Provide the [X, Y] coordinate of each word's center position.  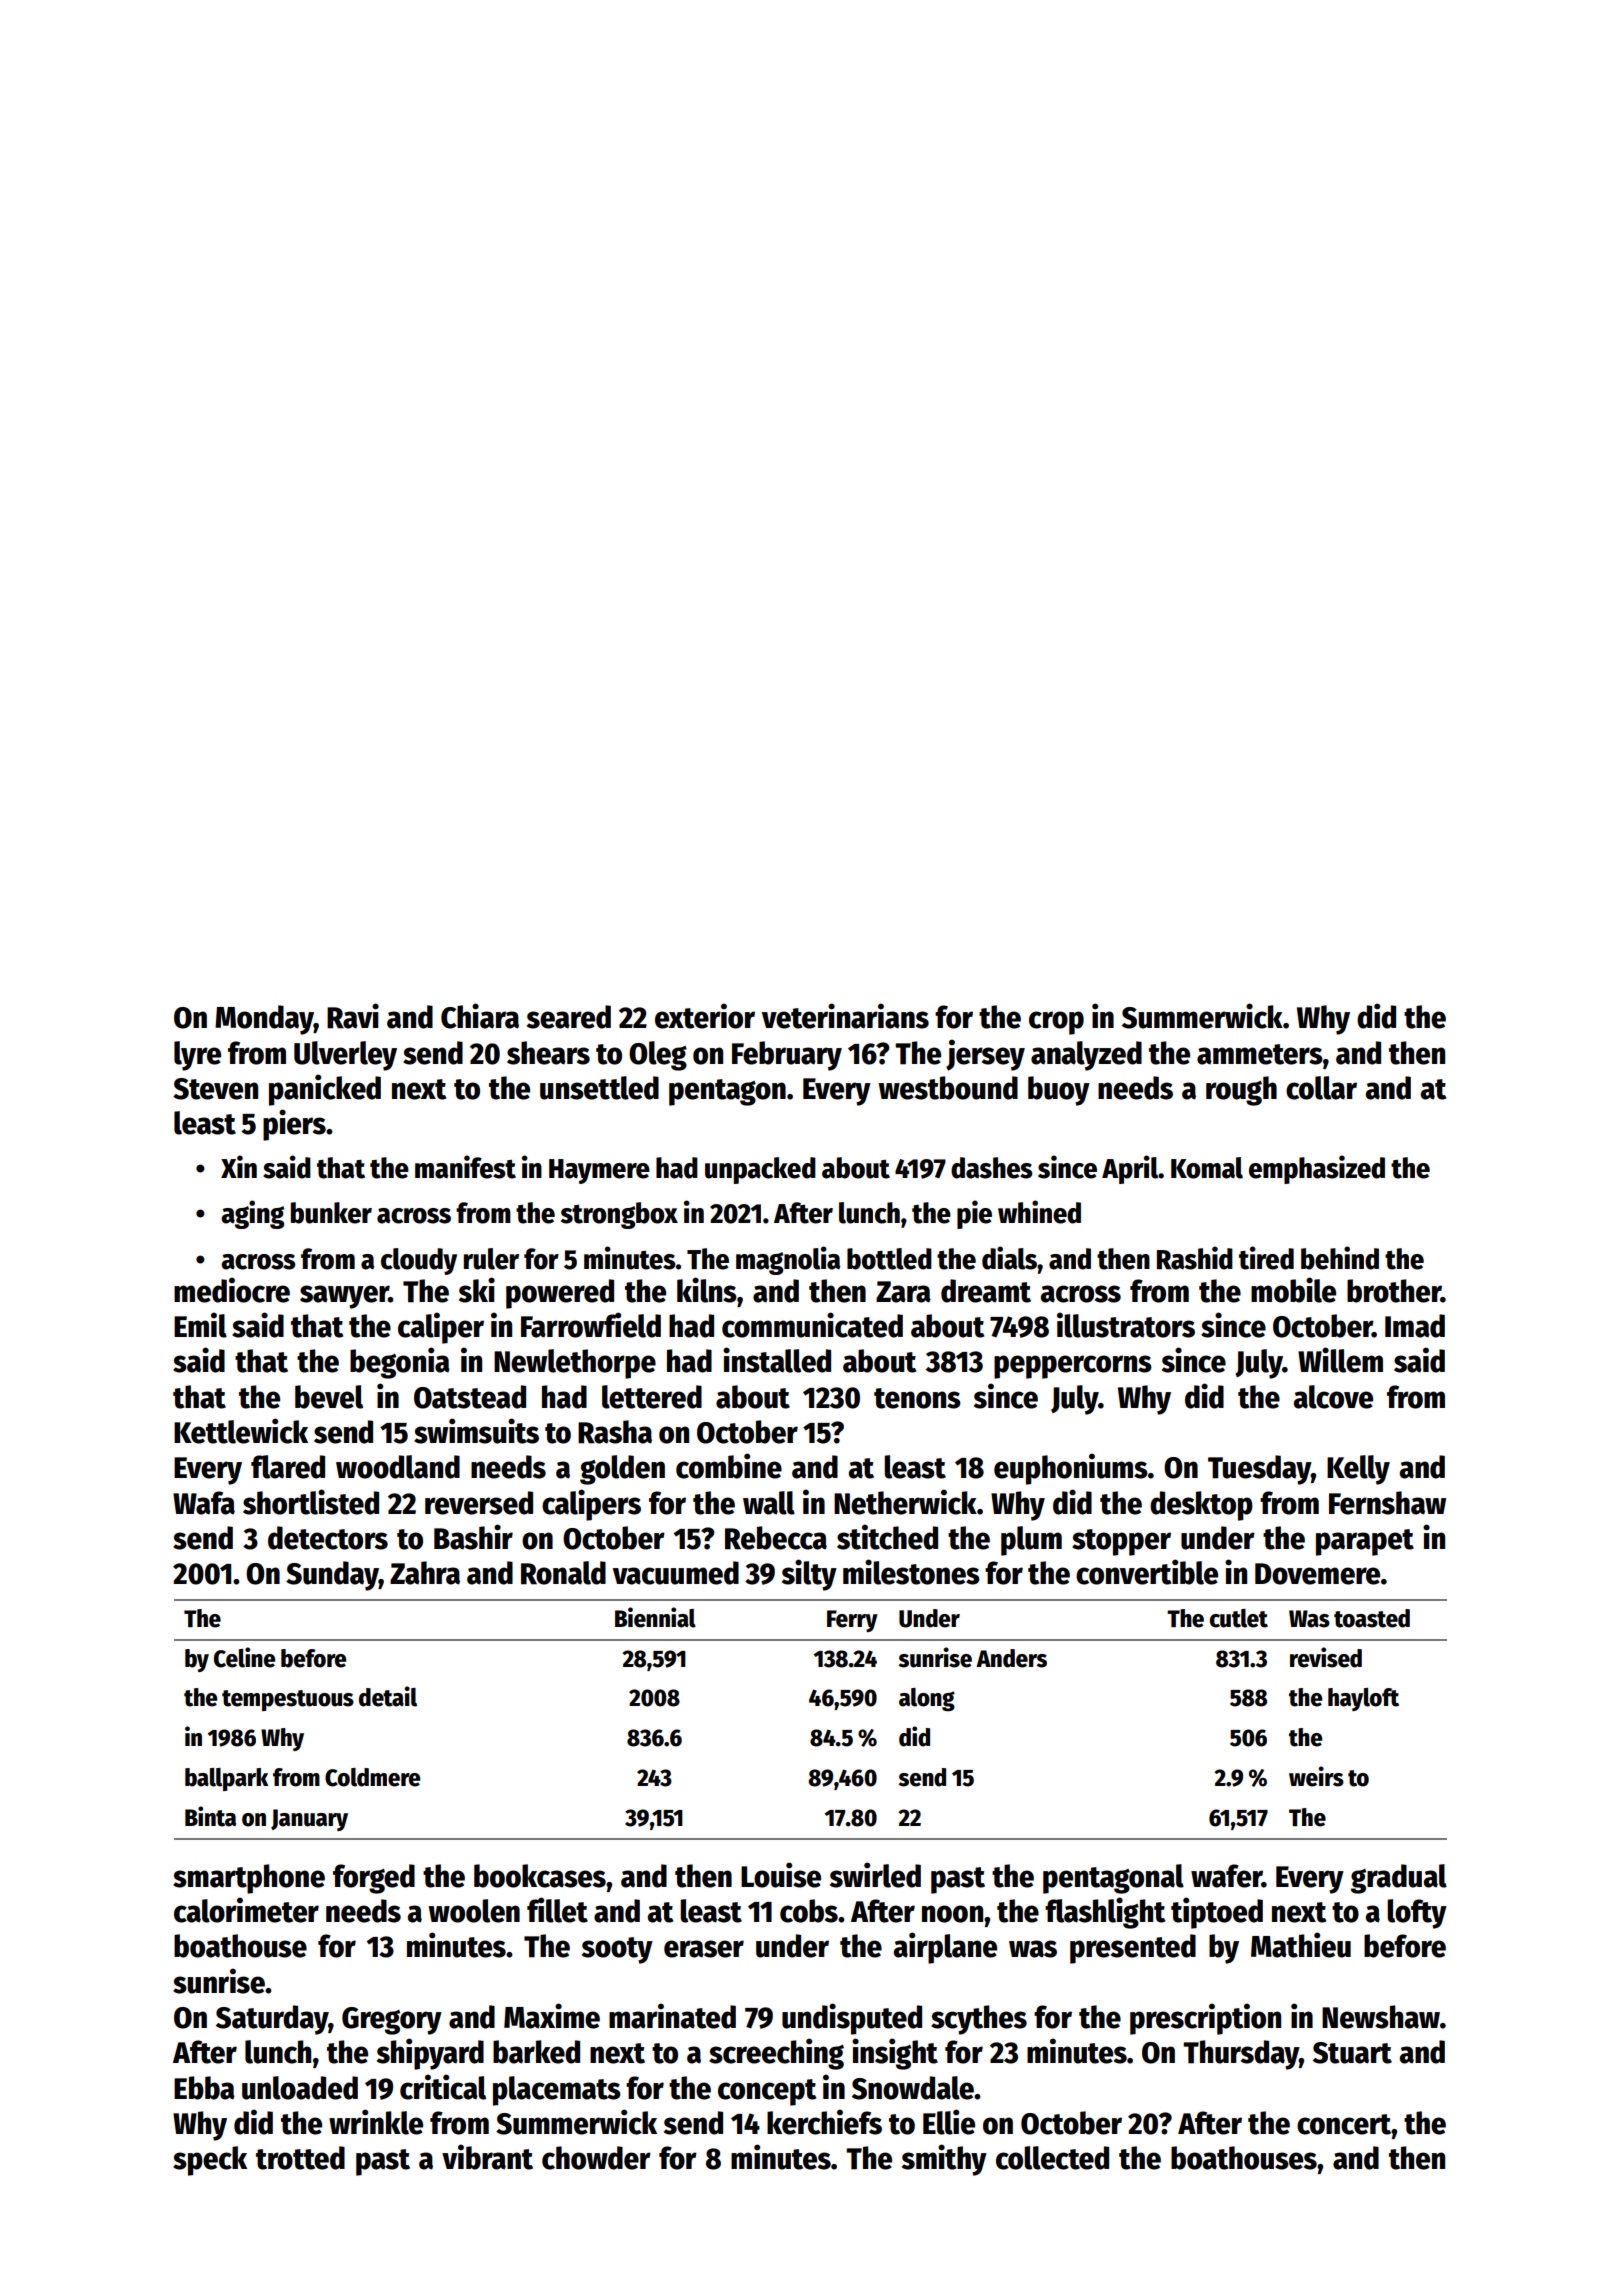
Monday [264, 1020]
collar [1321, 1088]
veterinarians [845, 1016]
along [927, 1700]
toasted [1372, 1618]
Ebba [204, 2088]
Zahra [425, 1573]
